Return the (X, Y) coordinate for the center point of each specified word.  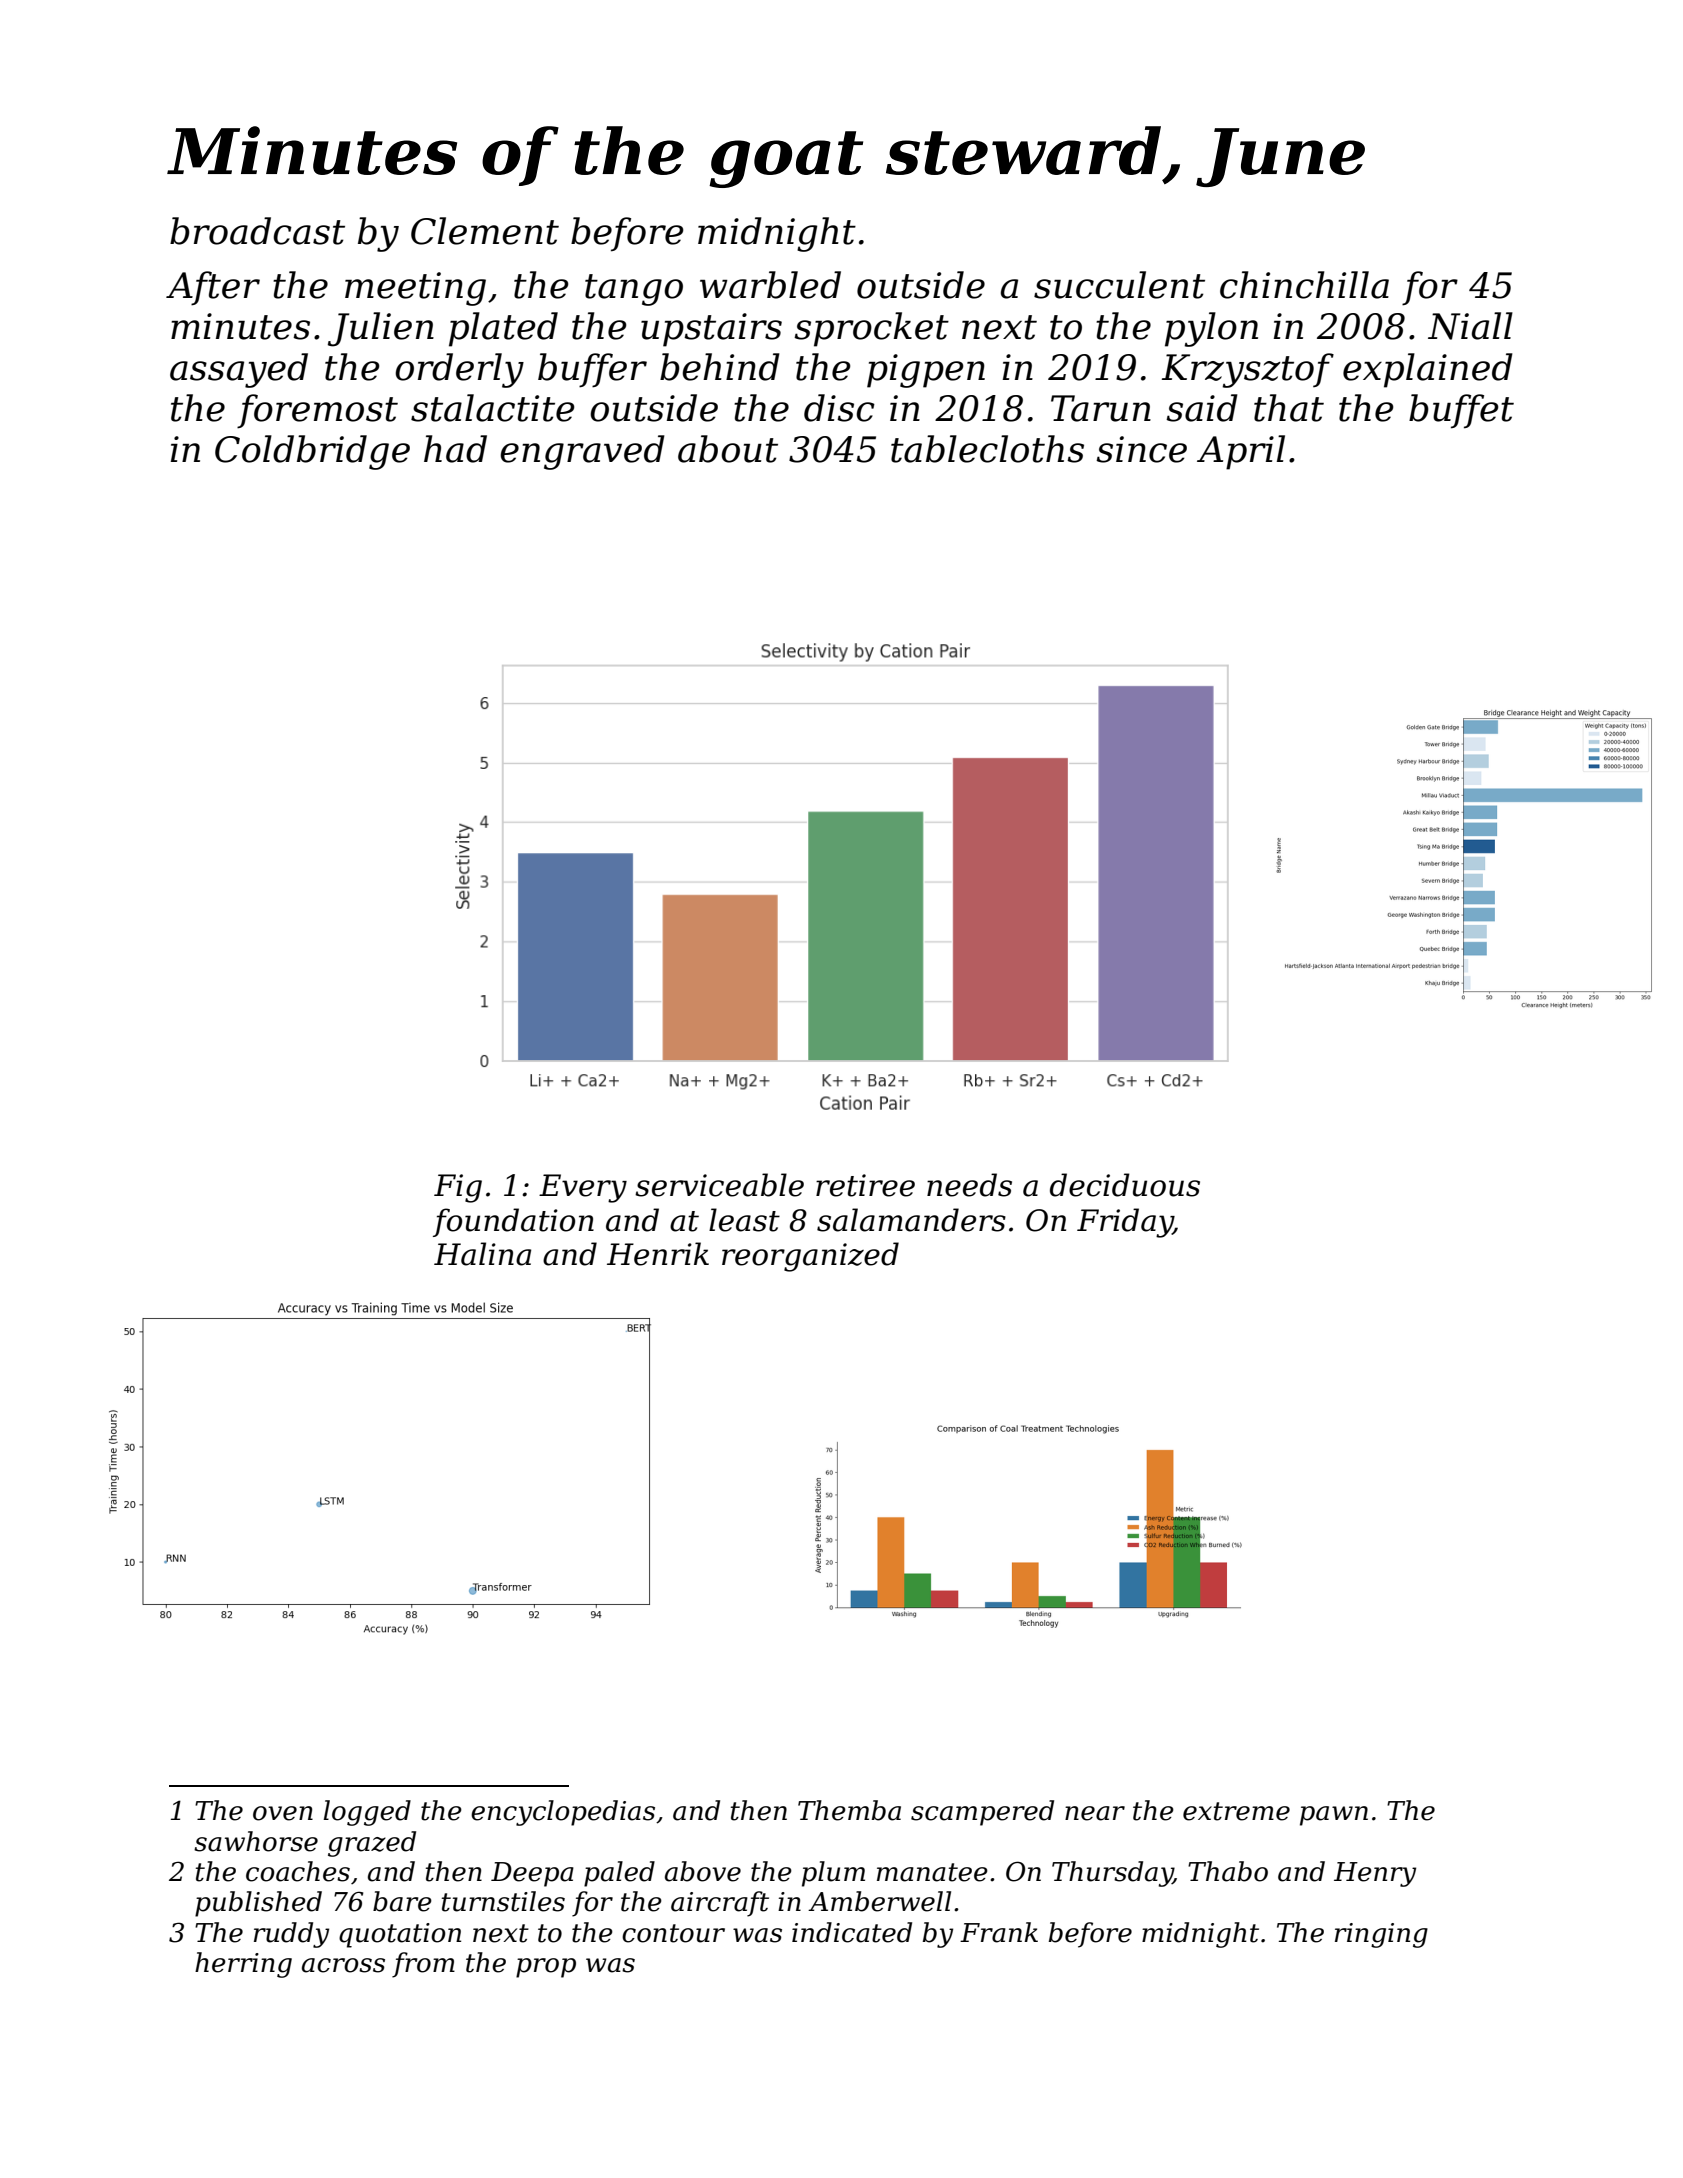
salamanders (911, 1220)
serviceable (719, 1185)
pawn (1334, 1816)
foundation (513, 1222)
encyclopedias (563, 1813)
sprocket (871, 329)
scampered (982, 1813)
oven (283, 1813)
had (455, 449)
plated (503, 329)
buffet (1461, 411)
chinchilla (1304, 285)
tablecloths (987, 449)
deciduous (1125, 1185)
